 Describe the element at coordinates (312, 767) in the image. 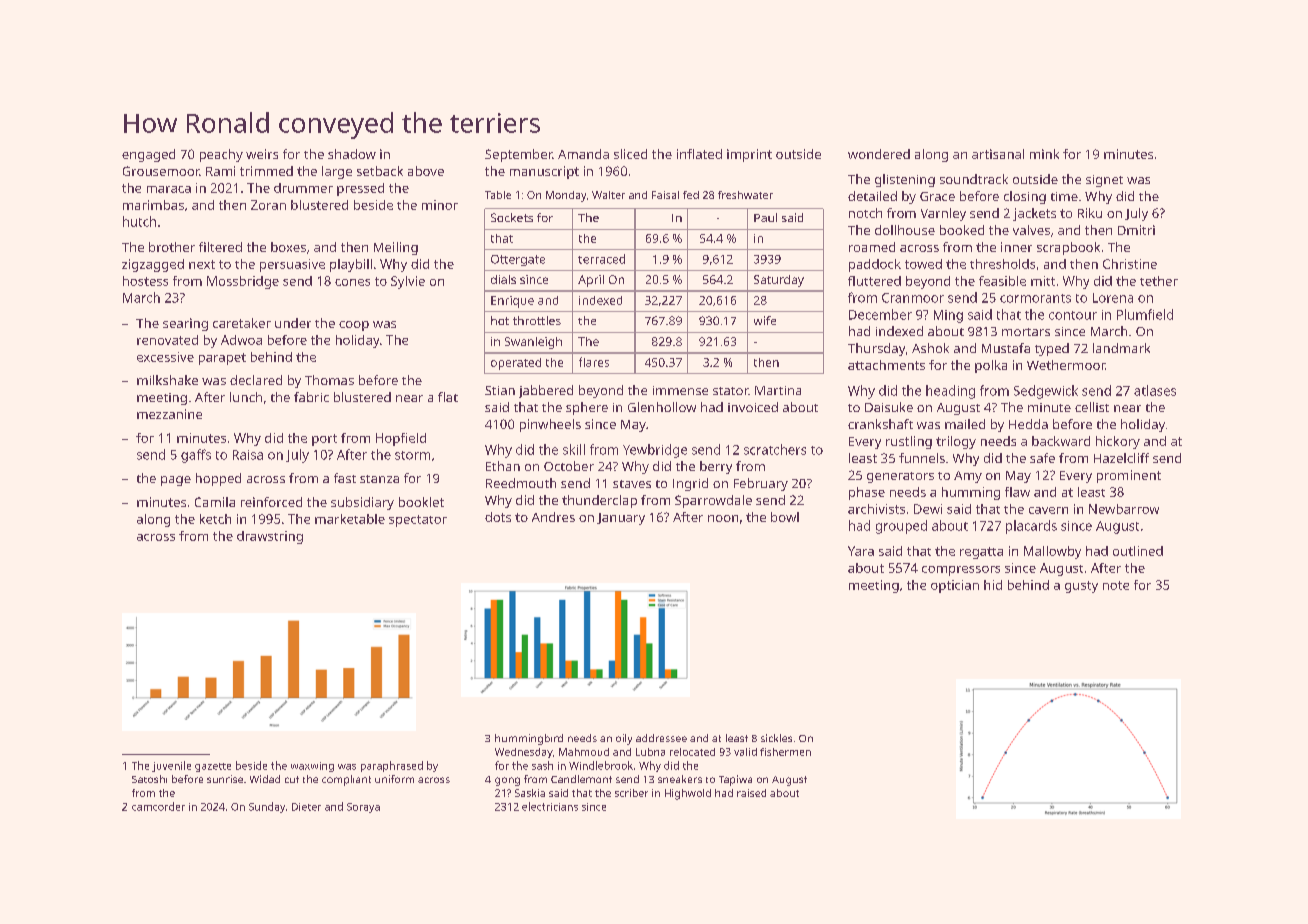

I see `waxwing` at that location.
